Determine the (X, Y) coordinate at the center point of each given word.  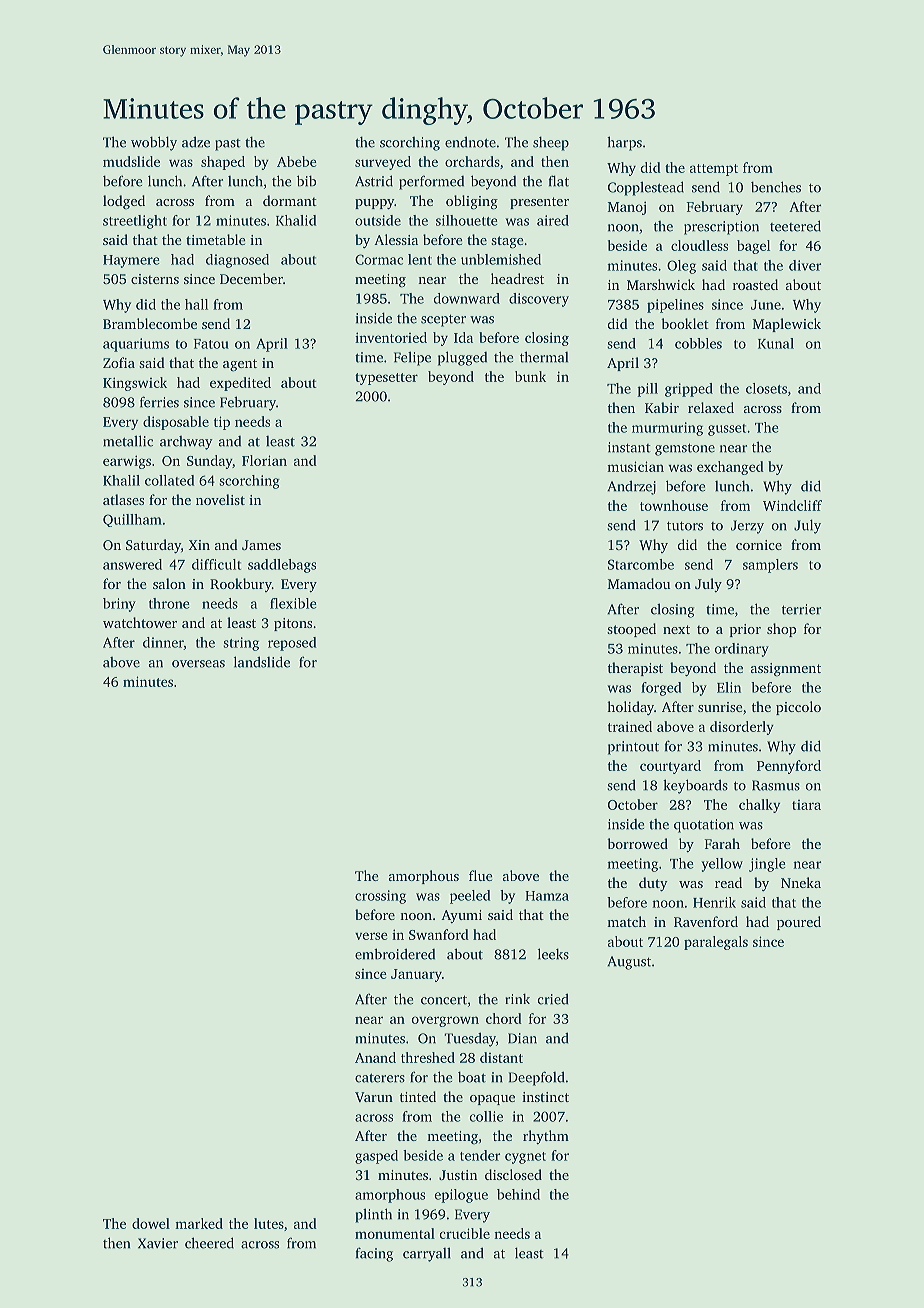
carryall (427, 1254)
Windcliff (792, 505)
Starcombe (641, 564)
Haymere (131, 261)
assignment (786, 670)
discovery (539, 300)
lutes (269, 1223)
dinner (163, 643)
